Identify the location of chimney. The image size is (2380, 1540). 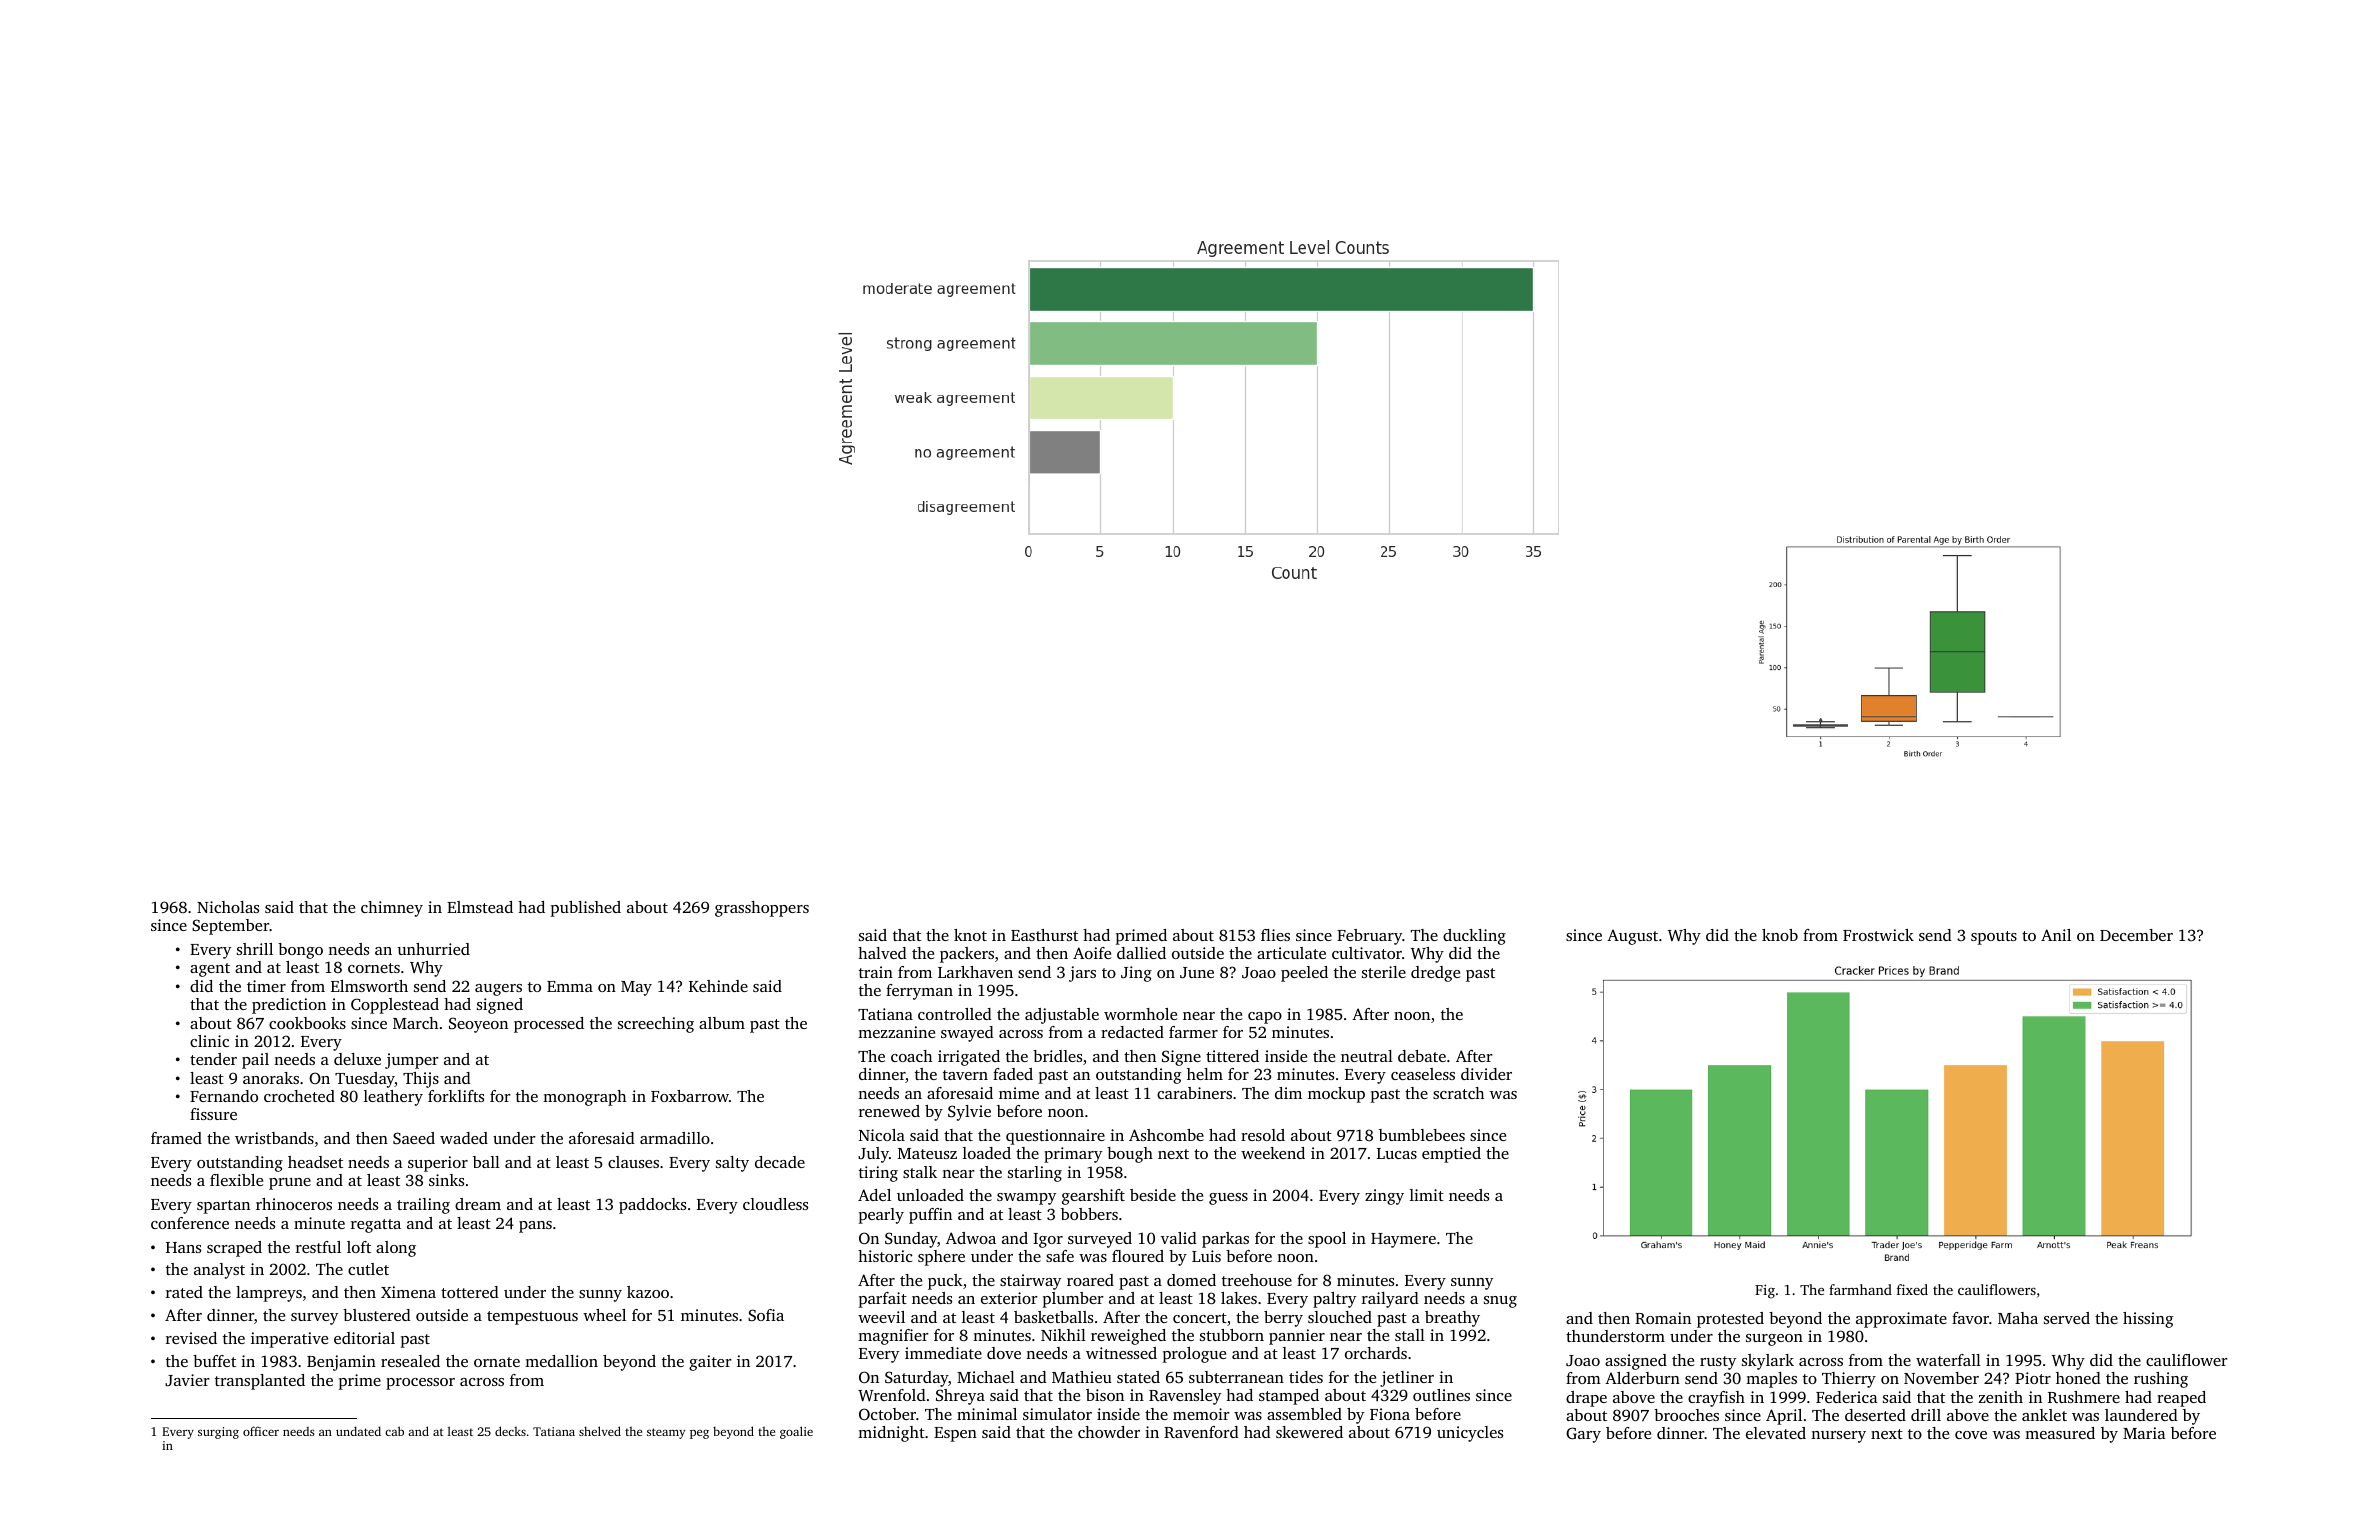
(392, 909).
